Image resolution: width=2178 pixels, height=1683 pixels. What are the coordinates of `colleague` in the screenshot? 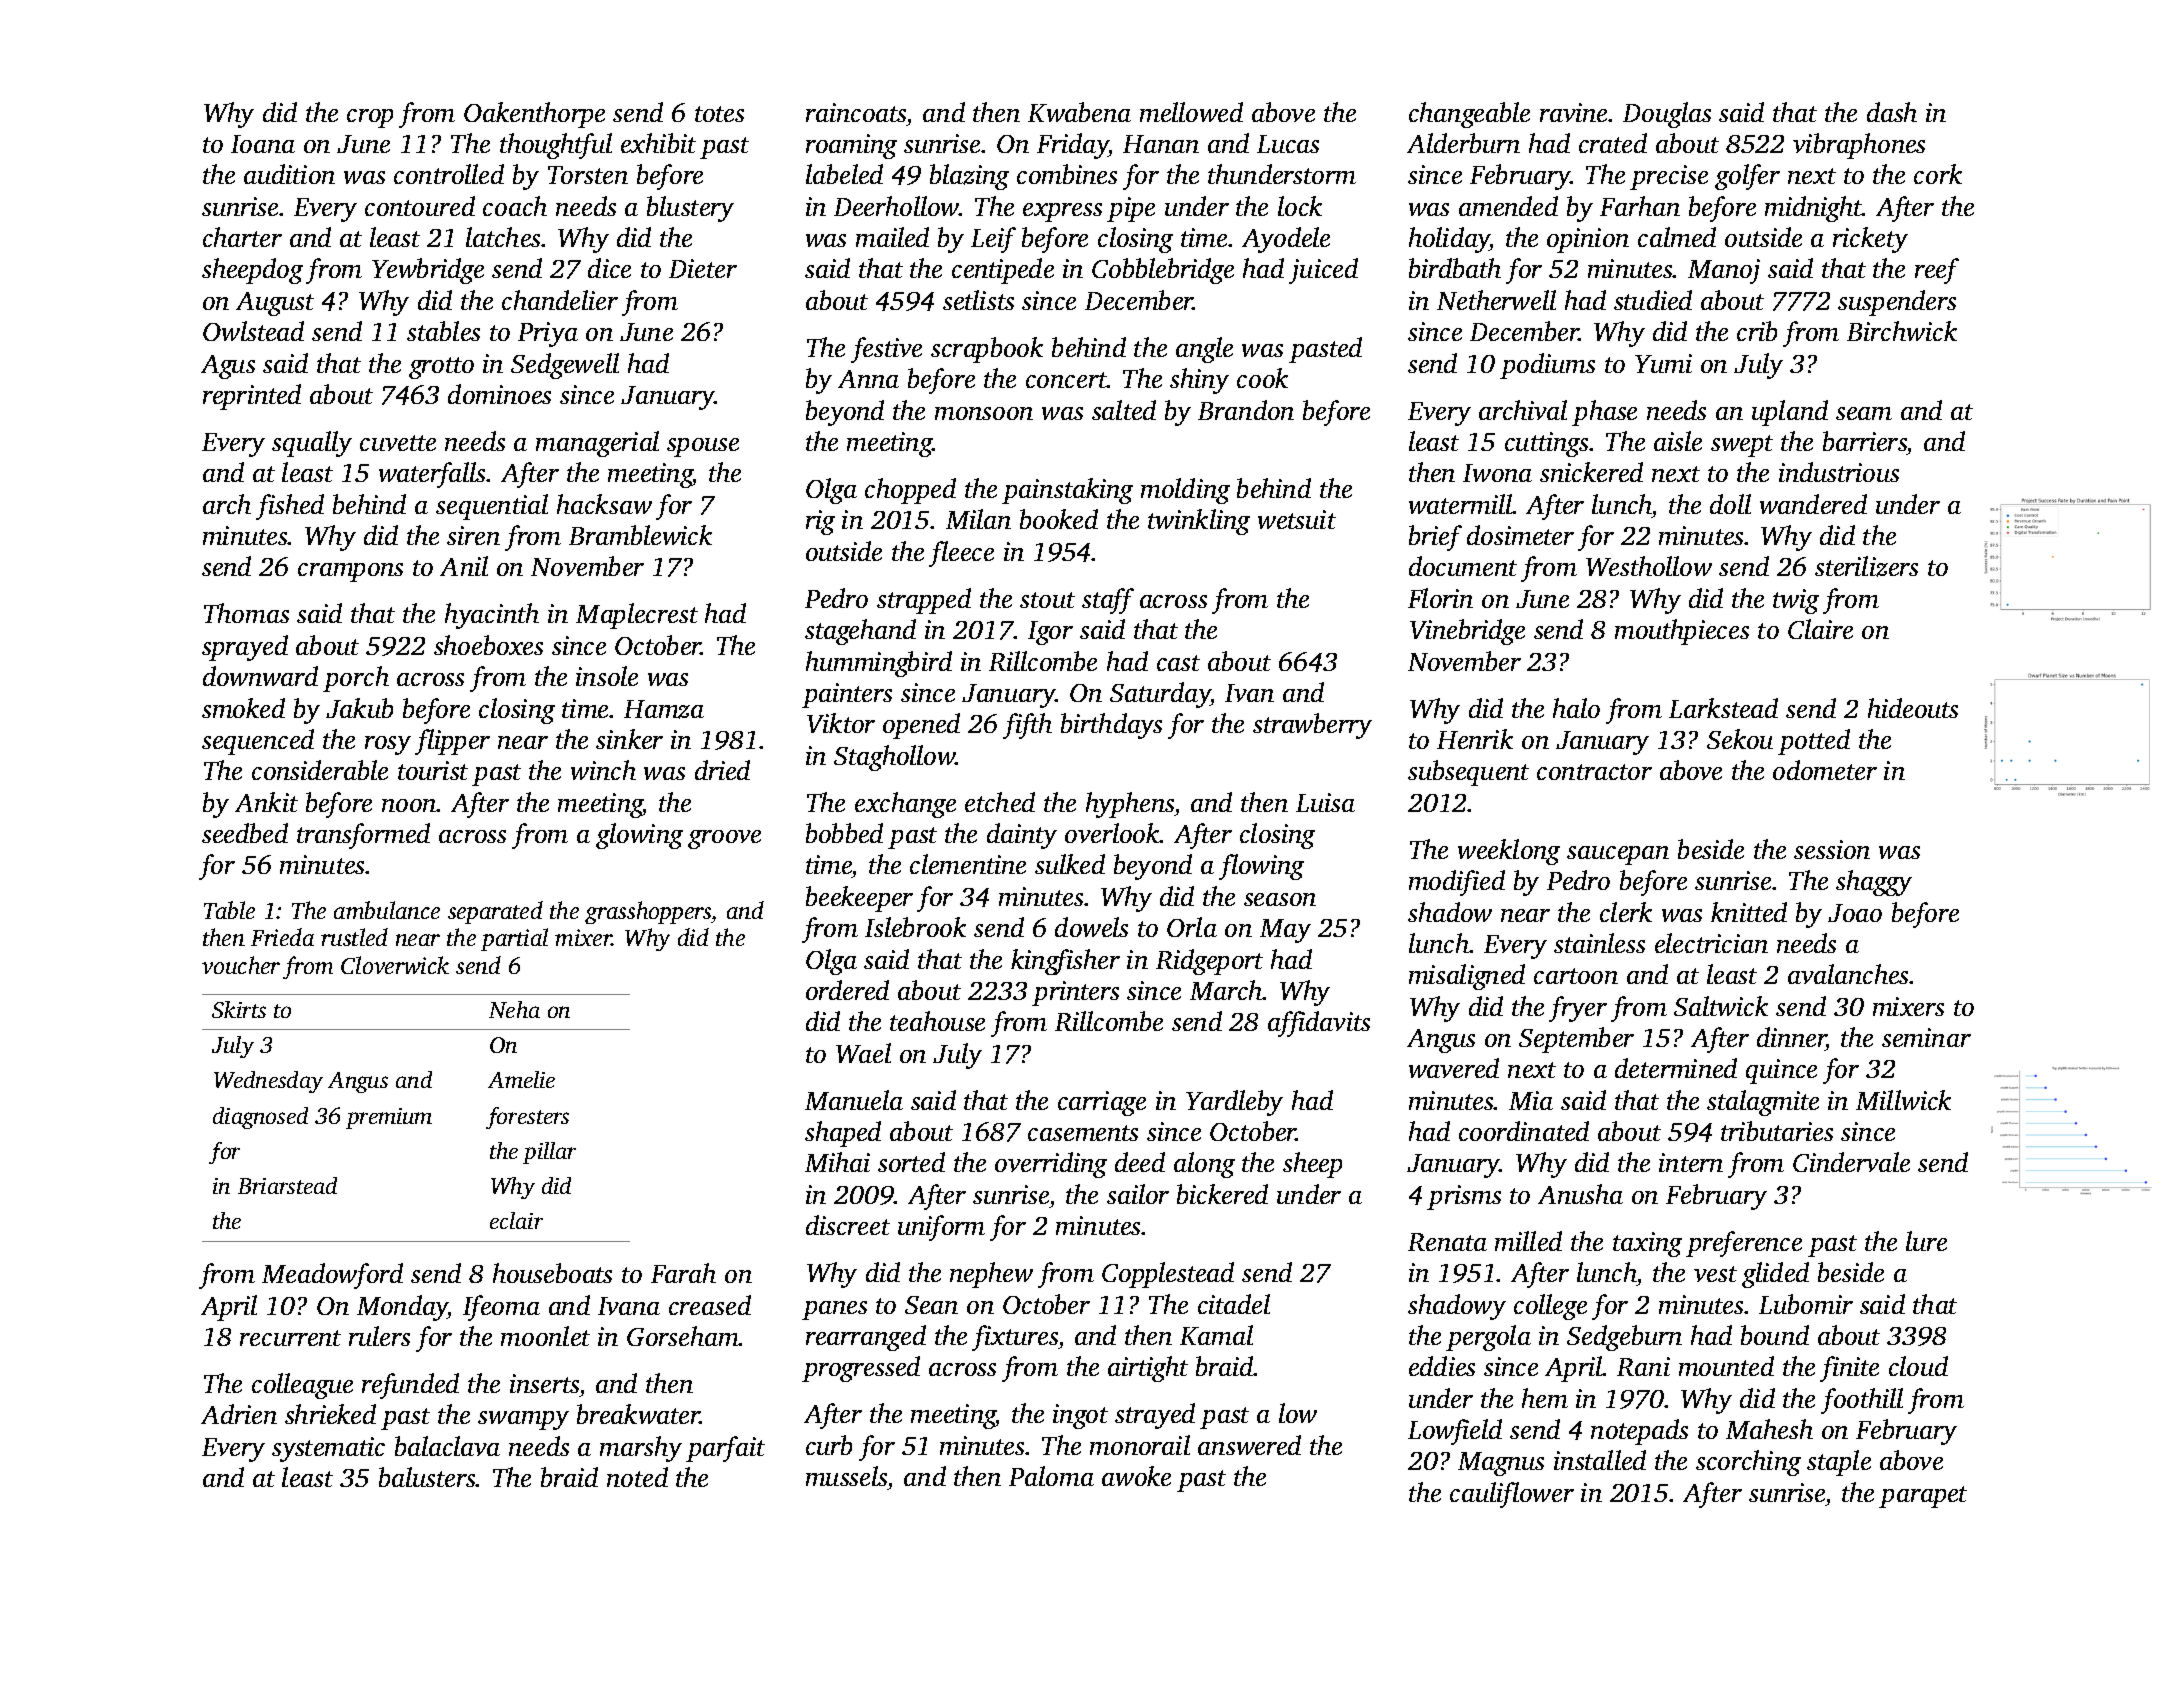 It's located at (302, 1386).
